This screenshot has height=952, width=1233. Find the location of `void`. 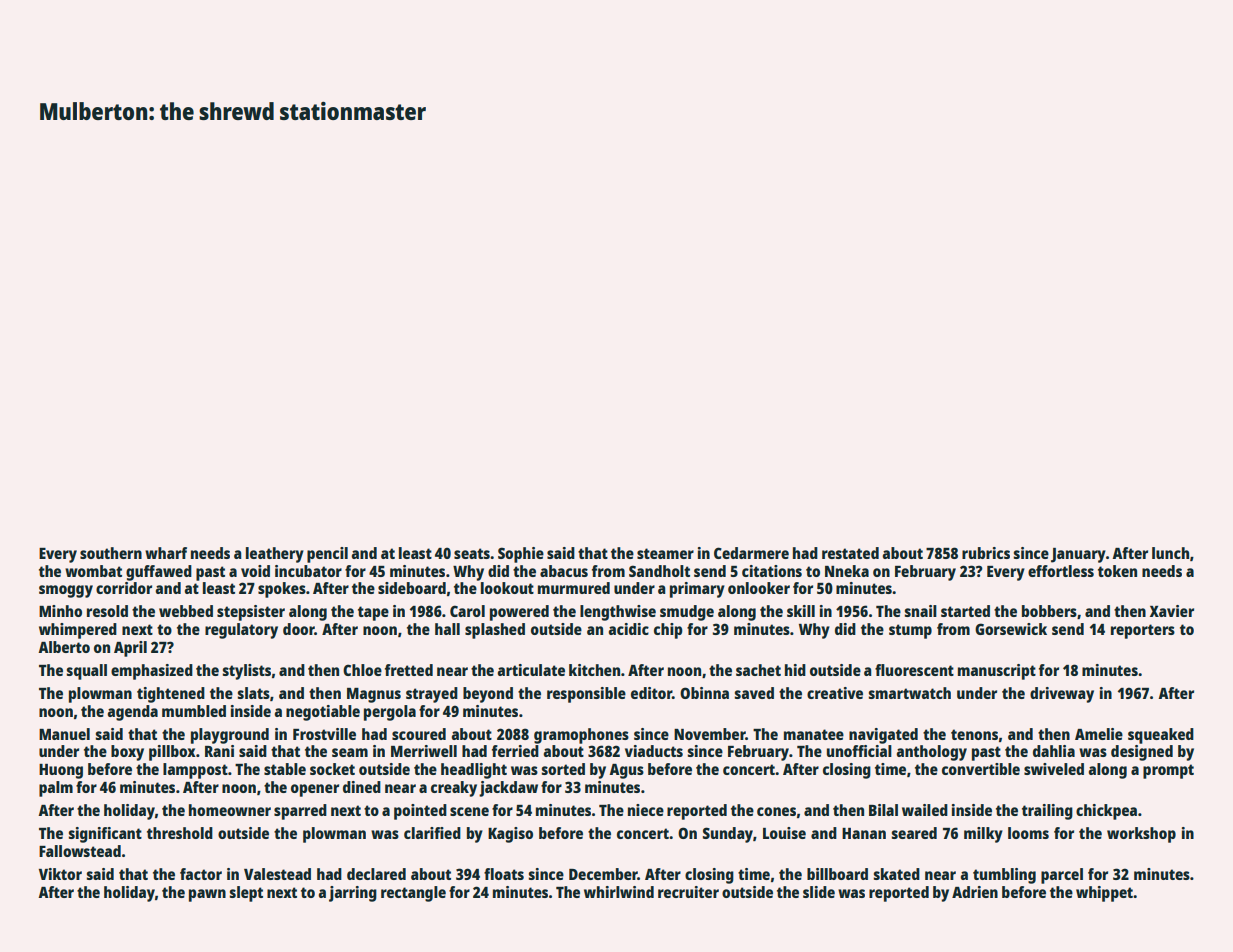

void is located at coordinates (255, 571).
